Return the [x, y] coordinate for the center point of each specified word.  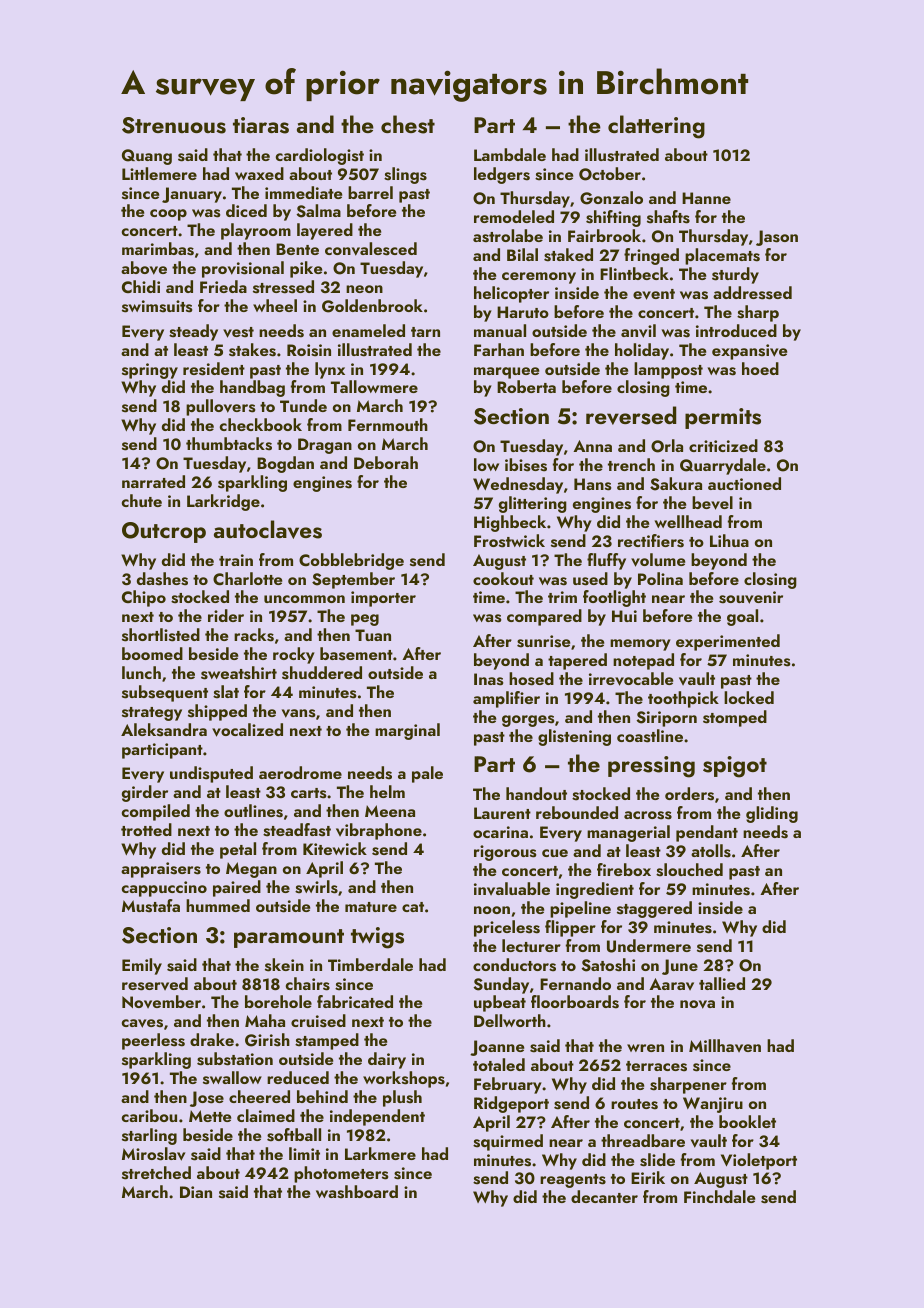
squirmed [508, 1142]
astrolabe [508, 236]
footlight [614, 598]
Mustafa [151, 906]
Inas [488, 679]
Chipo [144, 598]
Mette [210, 1116]
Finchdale [719, 1196]
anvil [638, 331]
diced [246, 210]
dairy [387, 1060]
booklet [747, 1121]
